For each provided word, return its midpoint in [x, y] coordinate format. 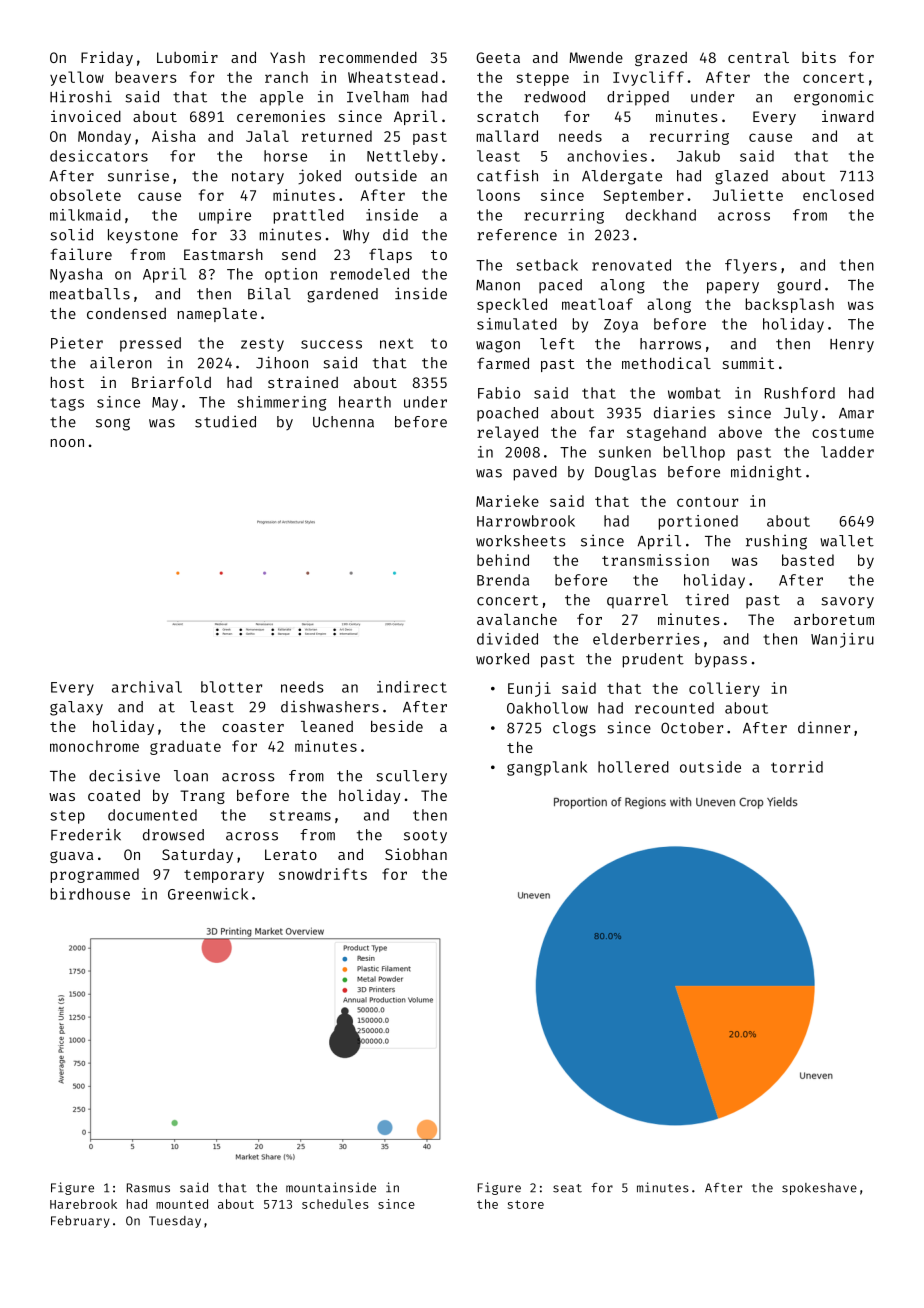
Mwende [596, 57]
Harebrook [83, 1204]
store [526, 1204]
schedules [335, 1204]
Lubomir [187, 57]
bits [819, 57]
